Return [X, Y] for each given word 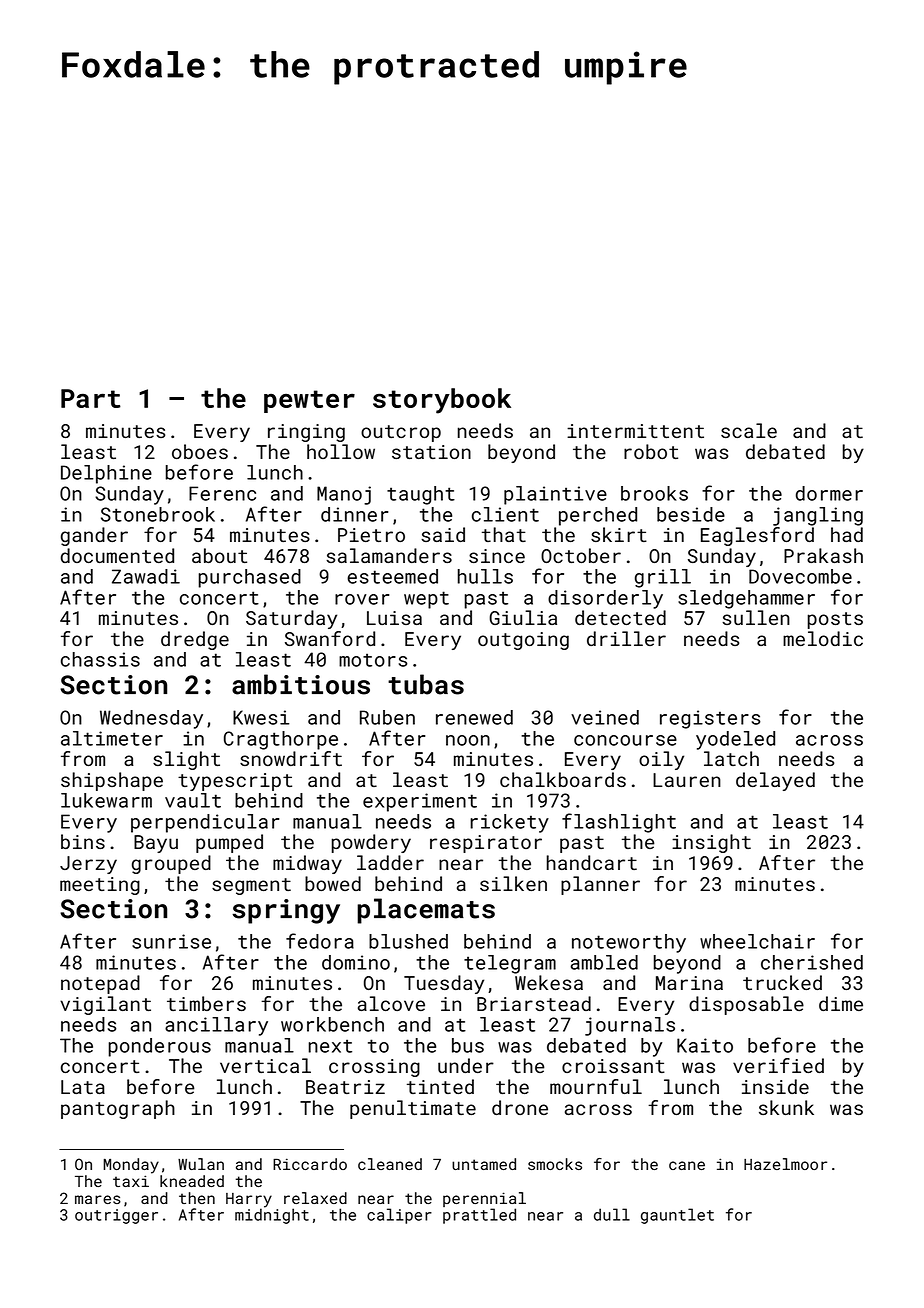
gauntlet [677, 1216]
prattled [479, 1216]
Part [91, 398]
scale [749, 430]
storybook [442, 401]
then [197, 1198]
